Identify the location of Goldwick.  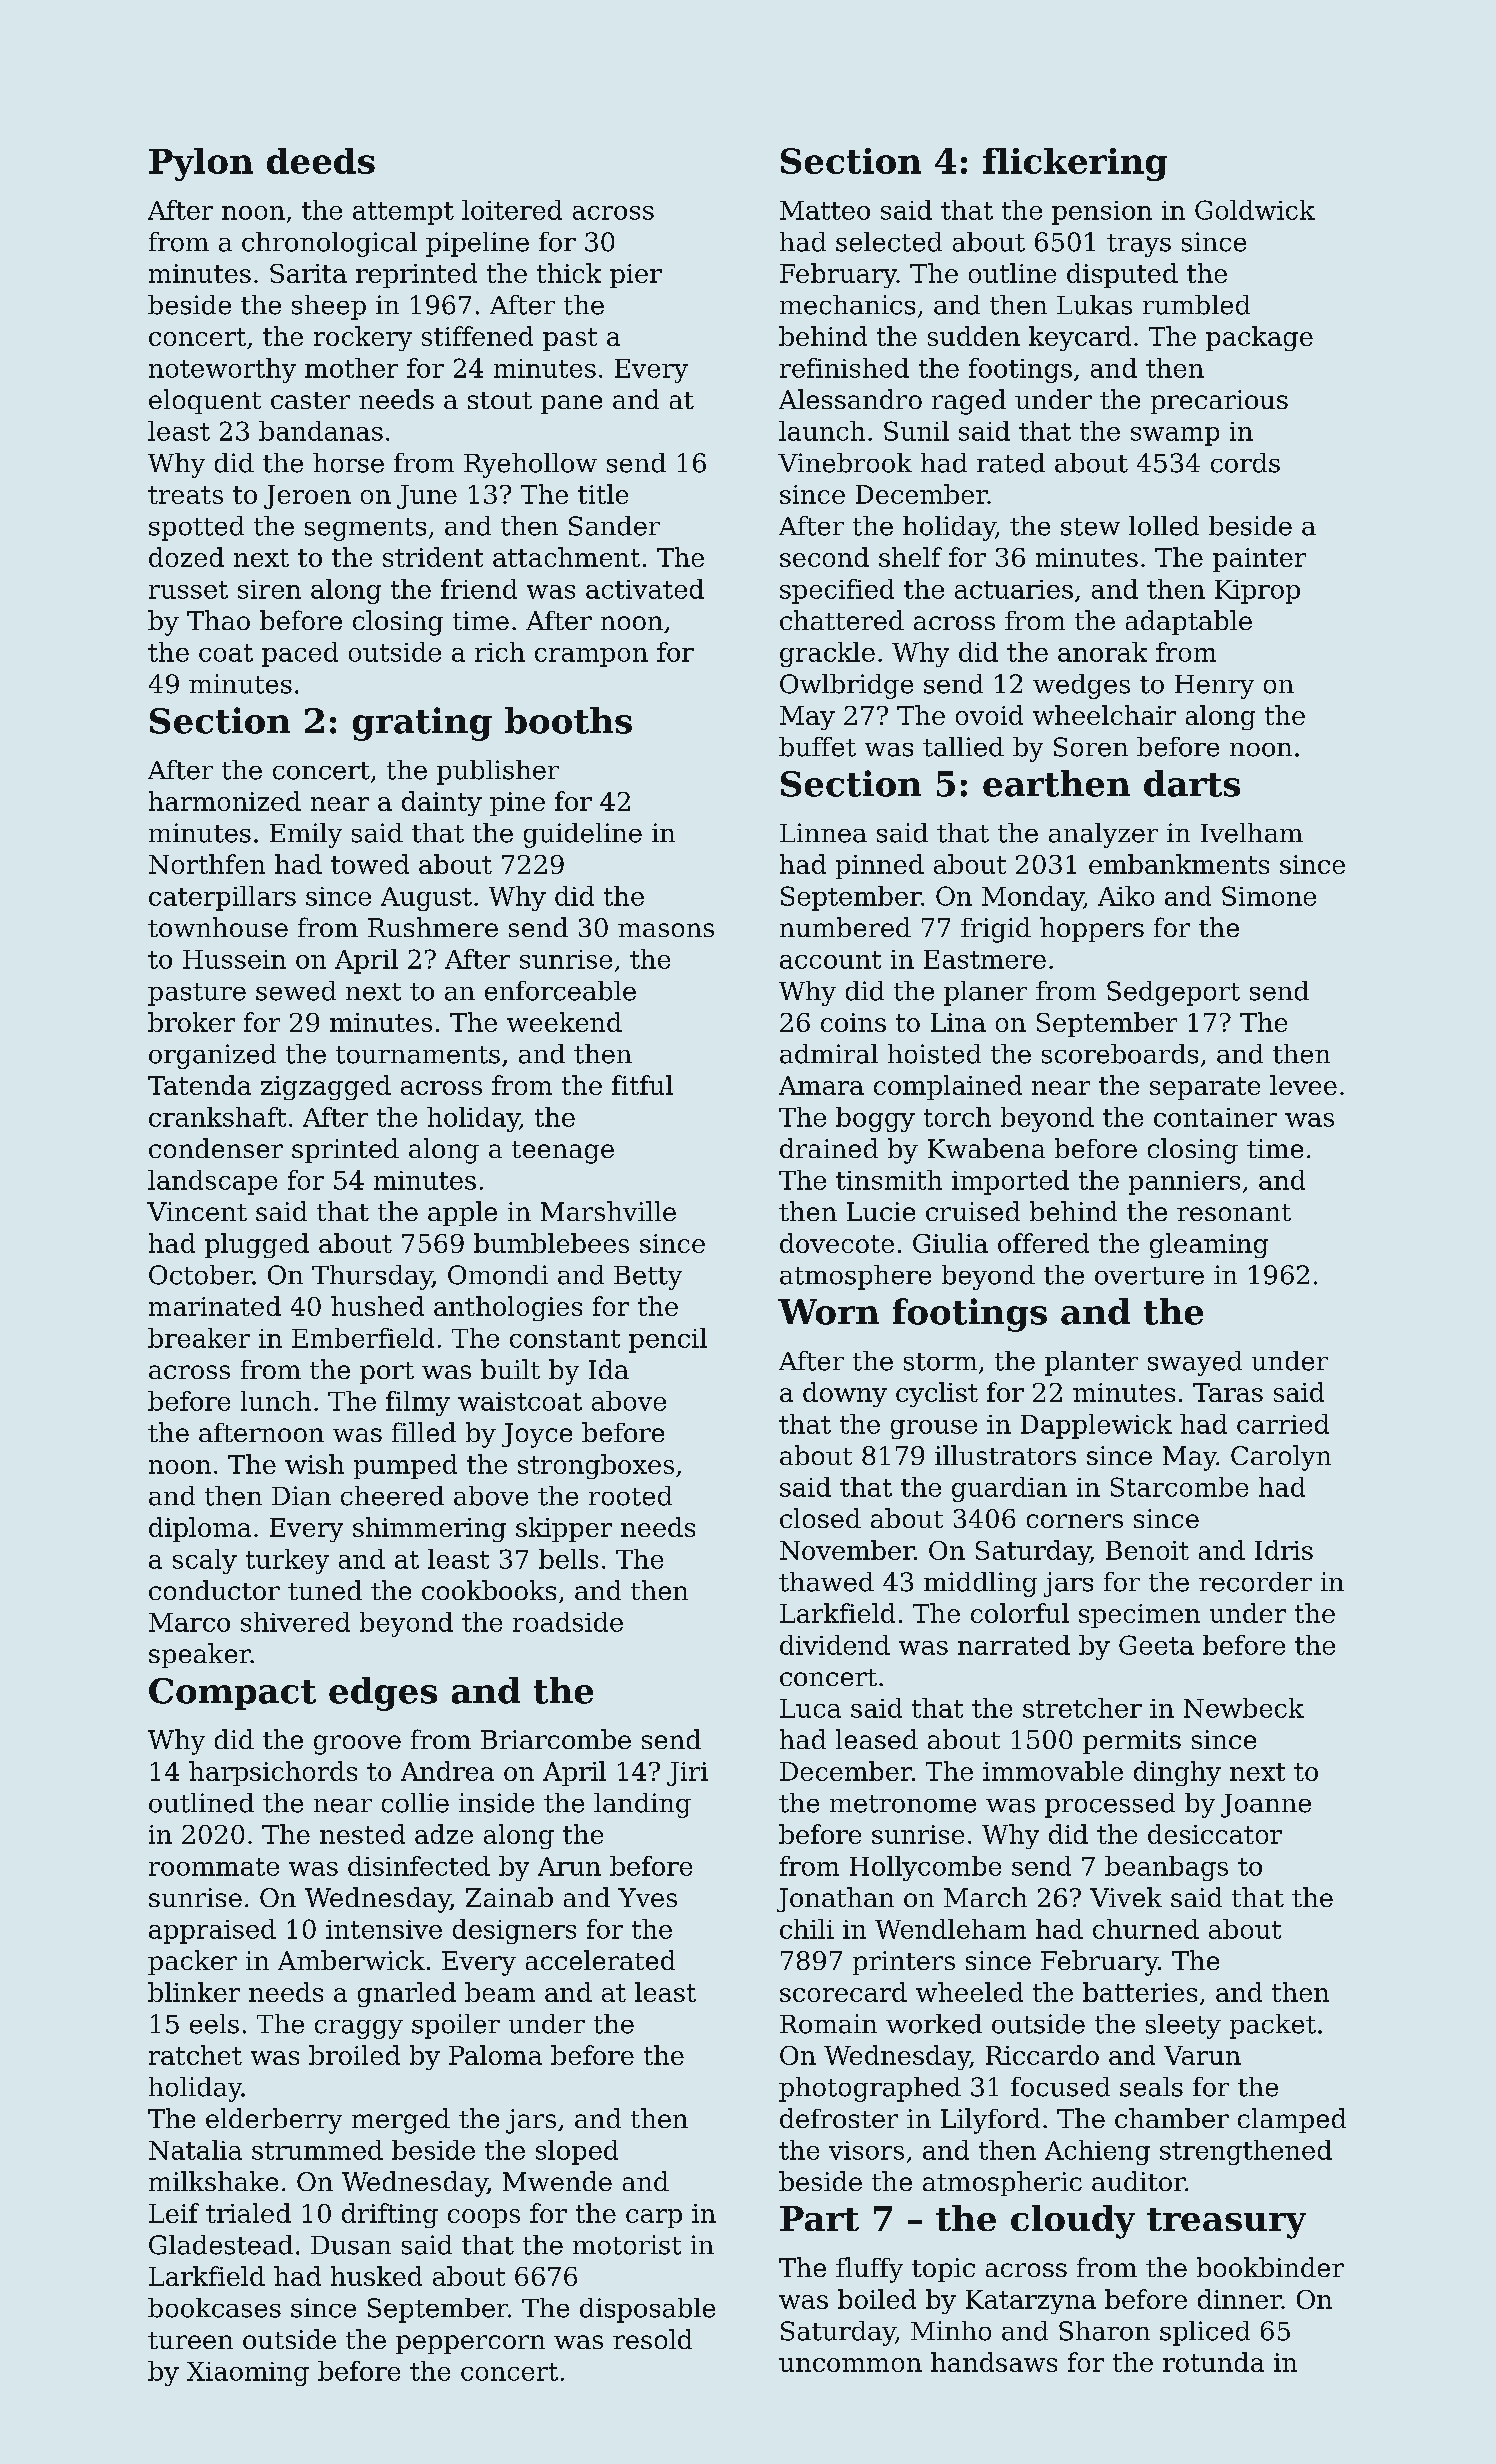
(1255, 210).
